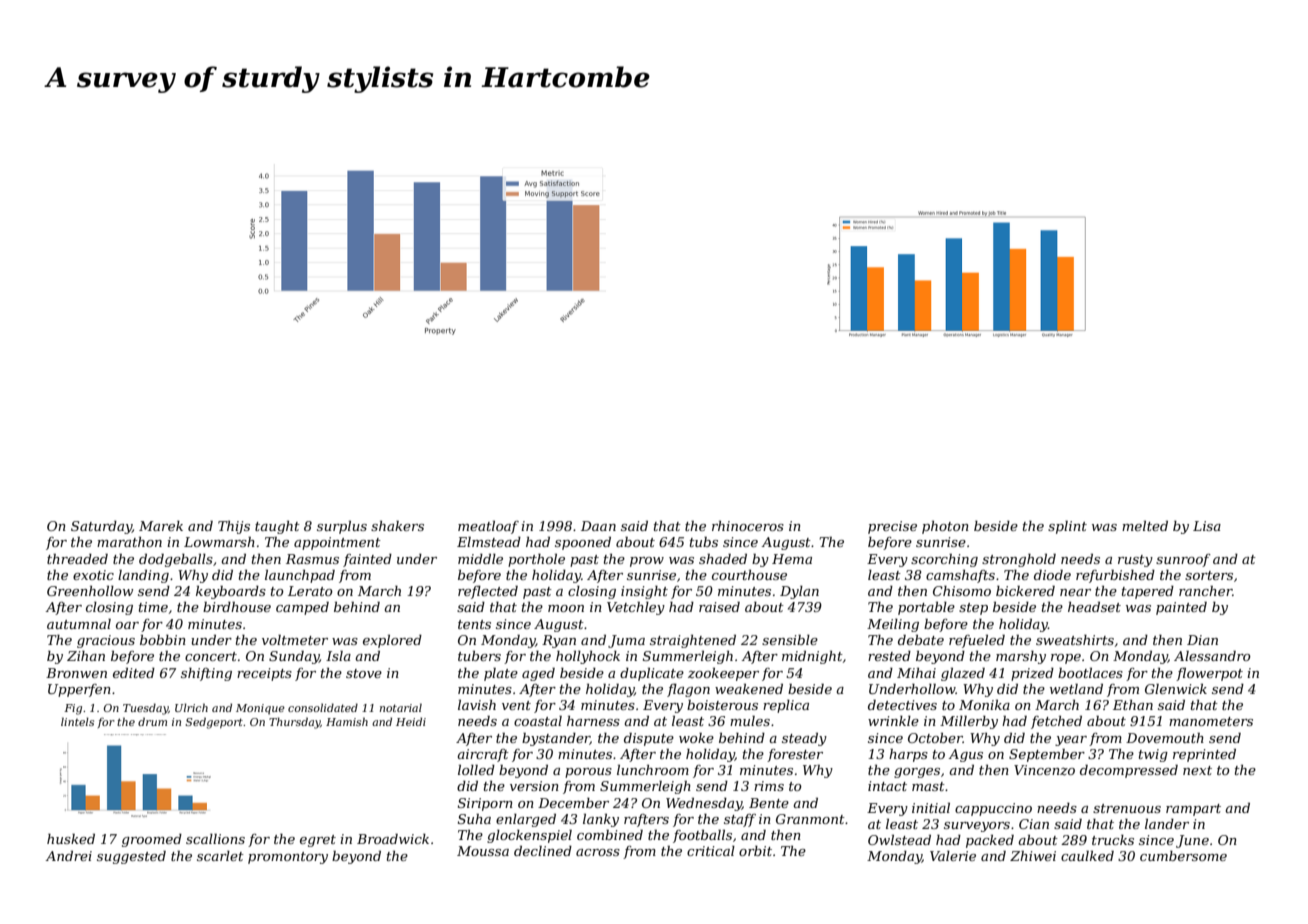  Describe the element at coordinates (338, 656) in the document. I see `Isla` at that location.
